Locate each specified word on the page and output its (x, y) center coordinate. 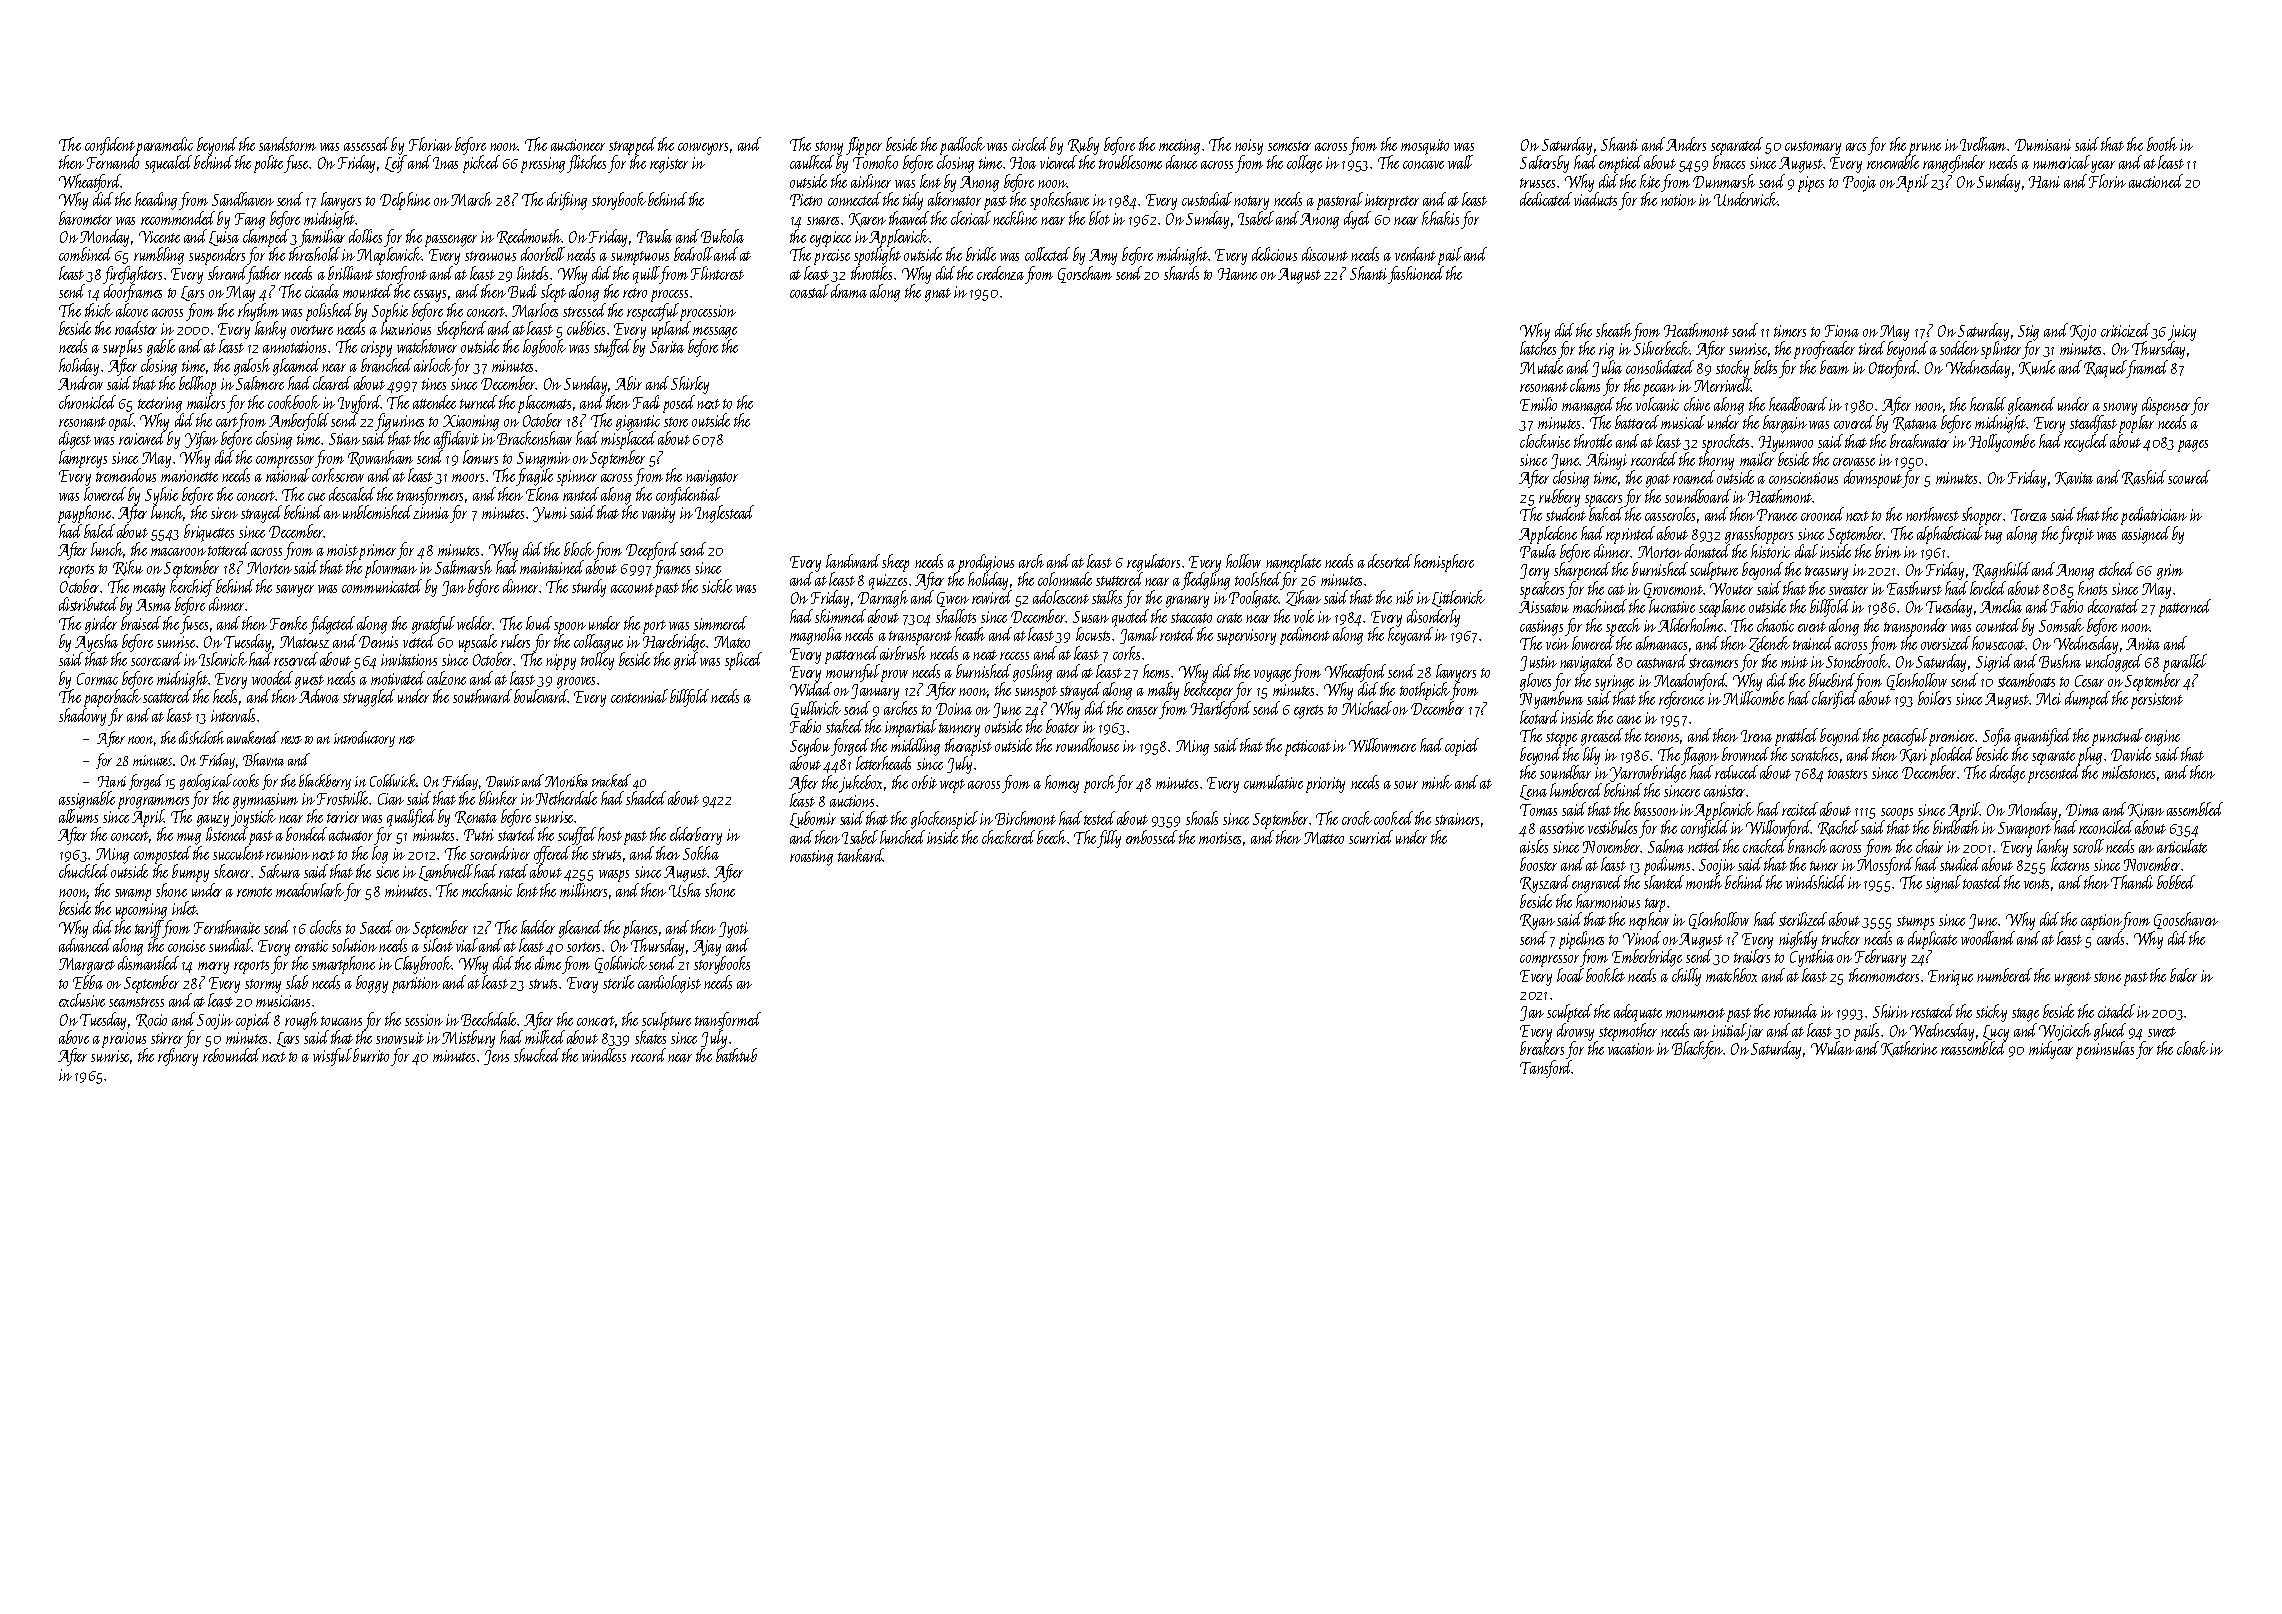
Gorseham (1085, 274)
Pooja (1859, 184)
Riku (128, 568)
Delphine (405, 201)
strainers (1457, 819)
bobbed (2176, 882)
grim (2170, 572)
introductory (364, 739)
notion (1678, 200)
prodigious (986, 563)
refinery (178, 1057)
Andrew (80, 383)
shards (1181, 273)
